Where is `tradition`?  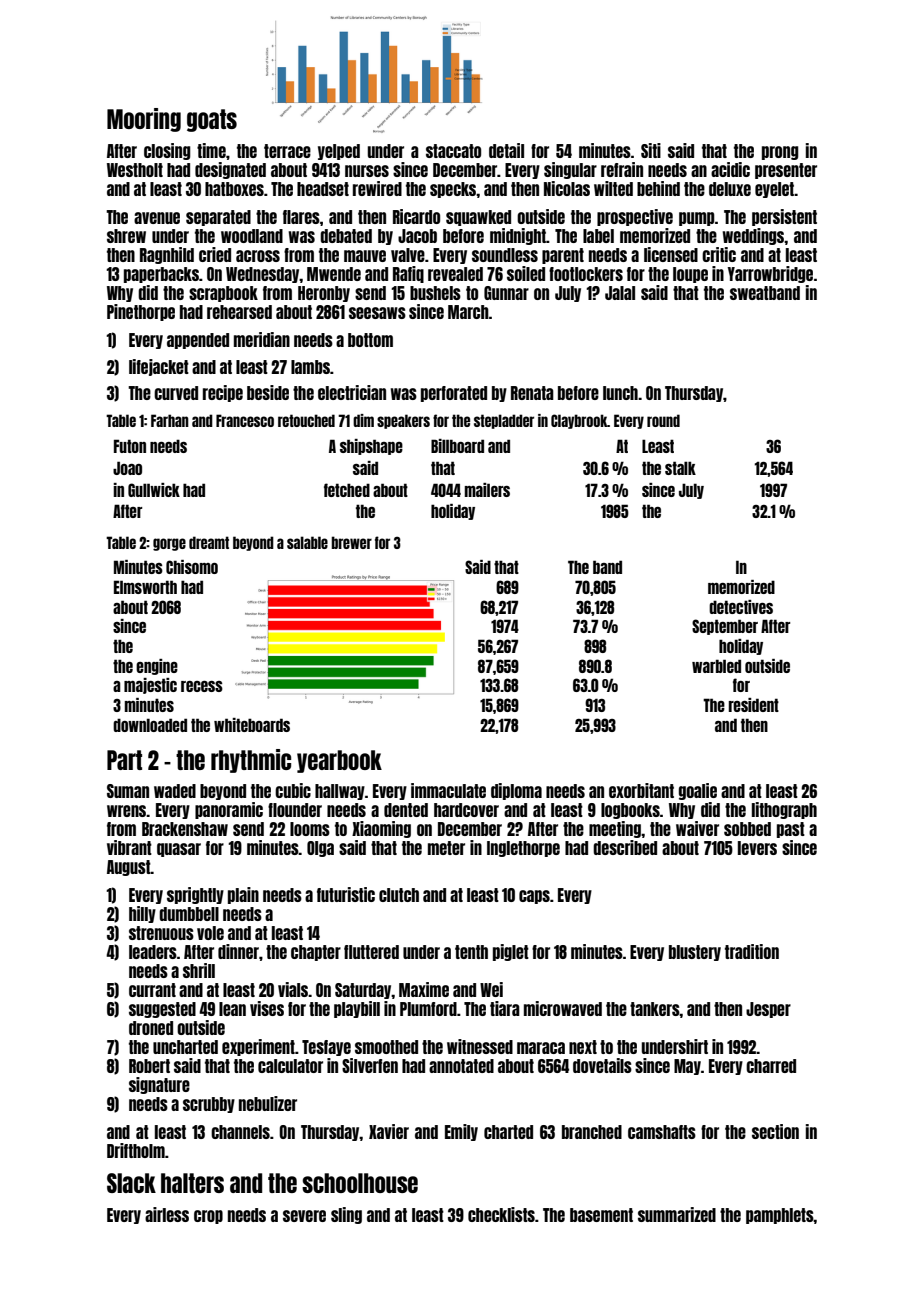 tradition is located at coordinates (752, 951).
